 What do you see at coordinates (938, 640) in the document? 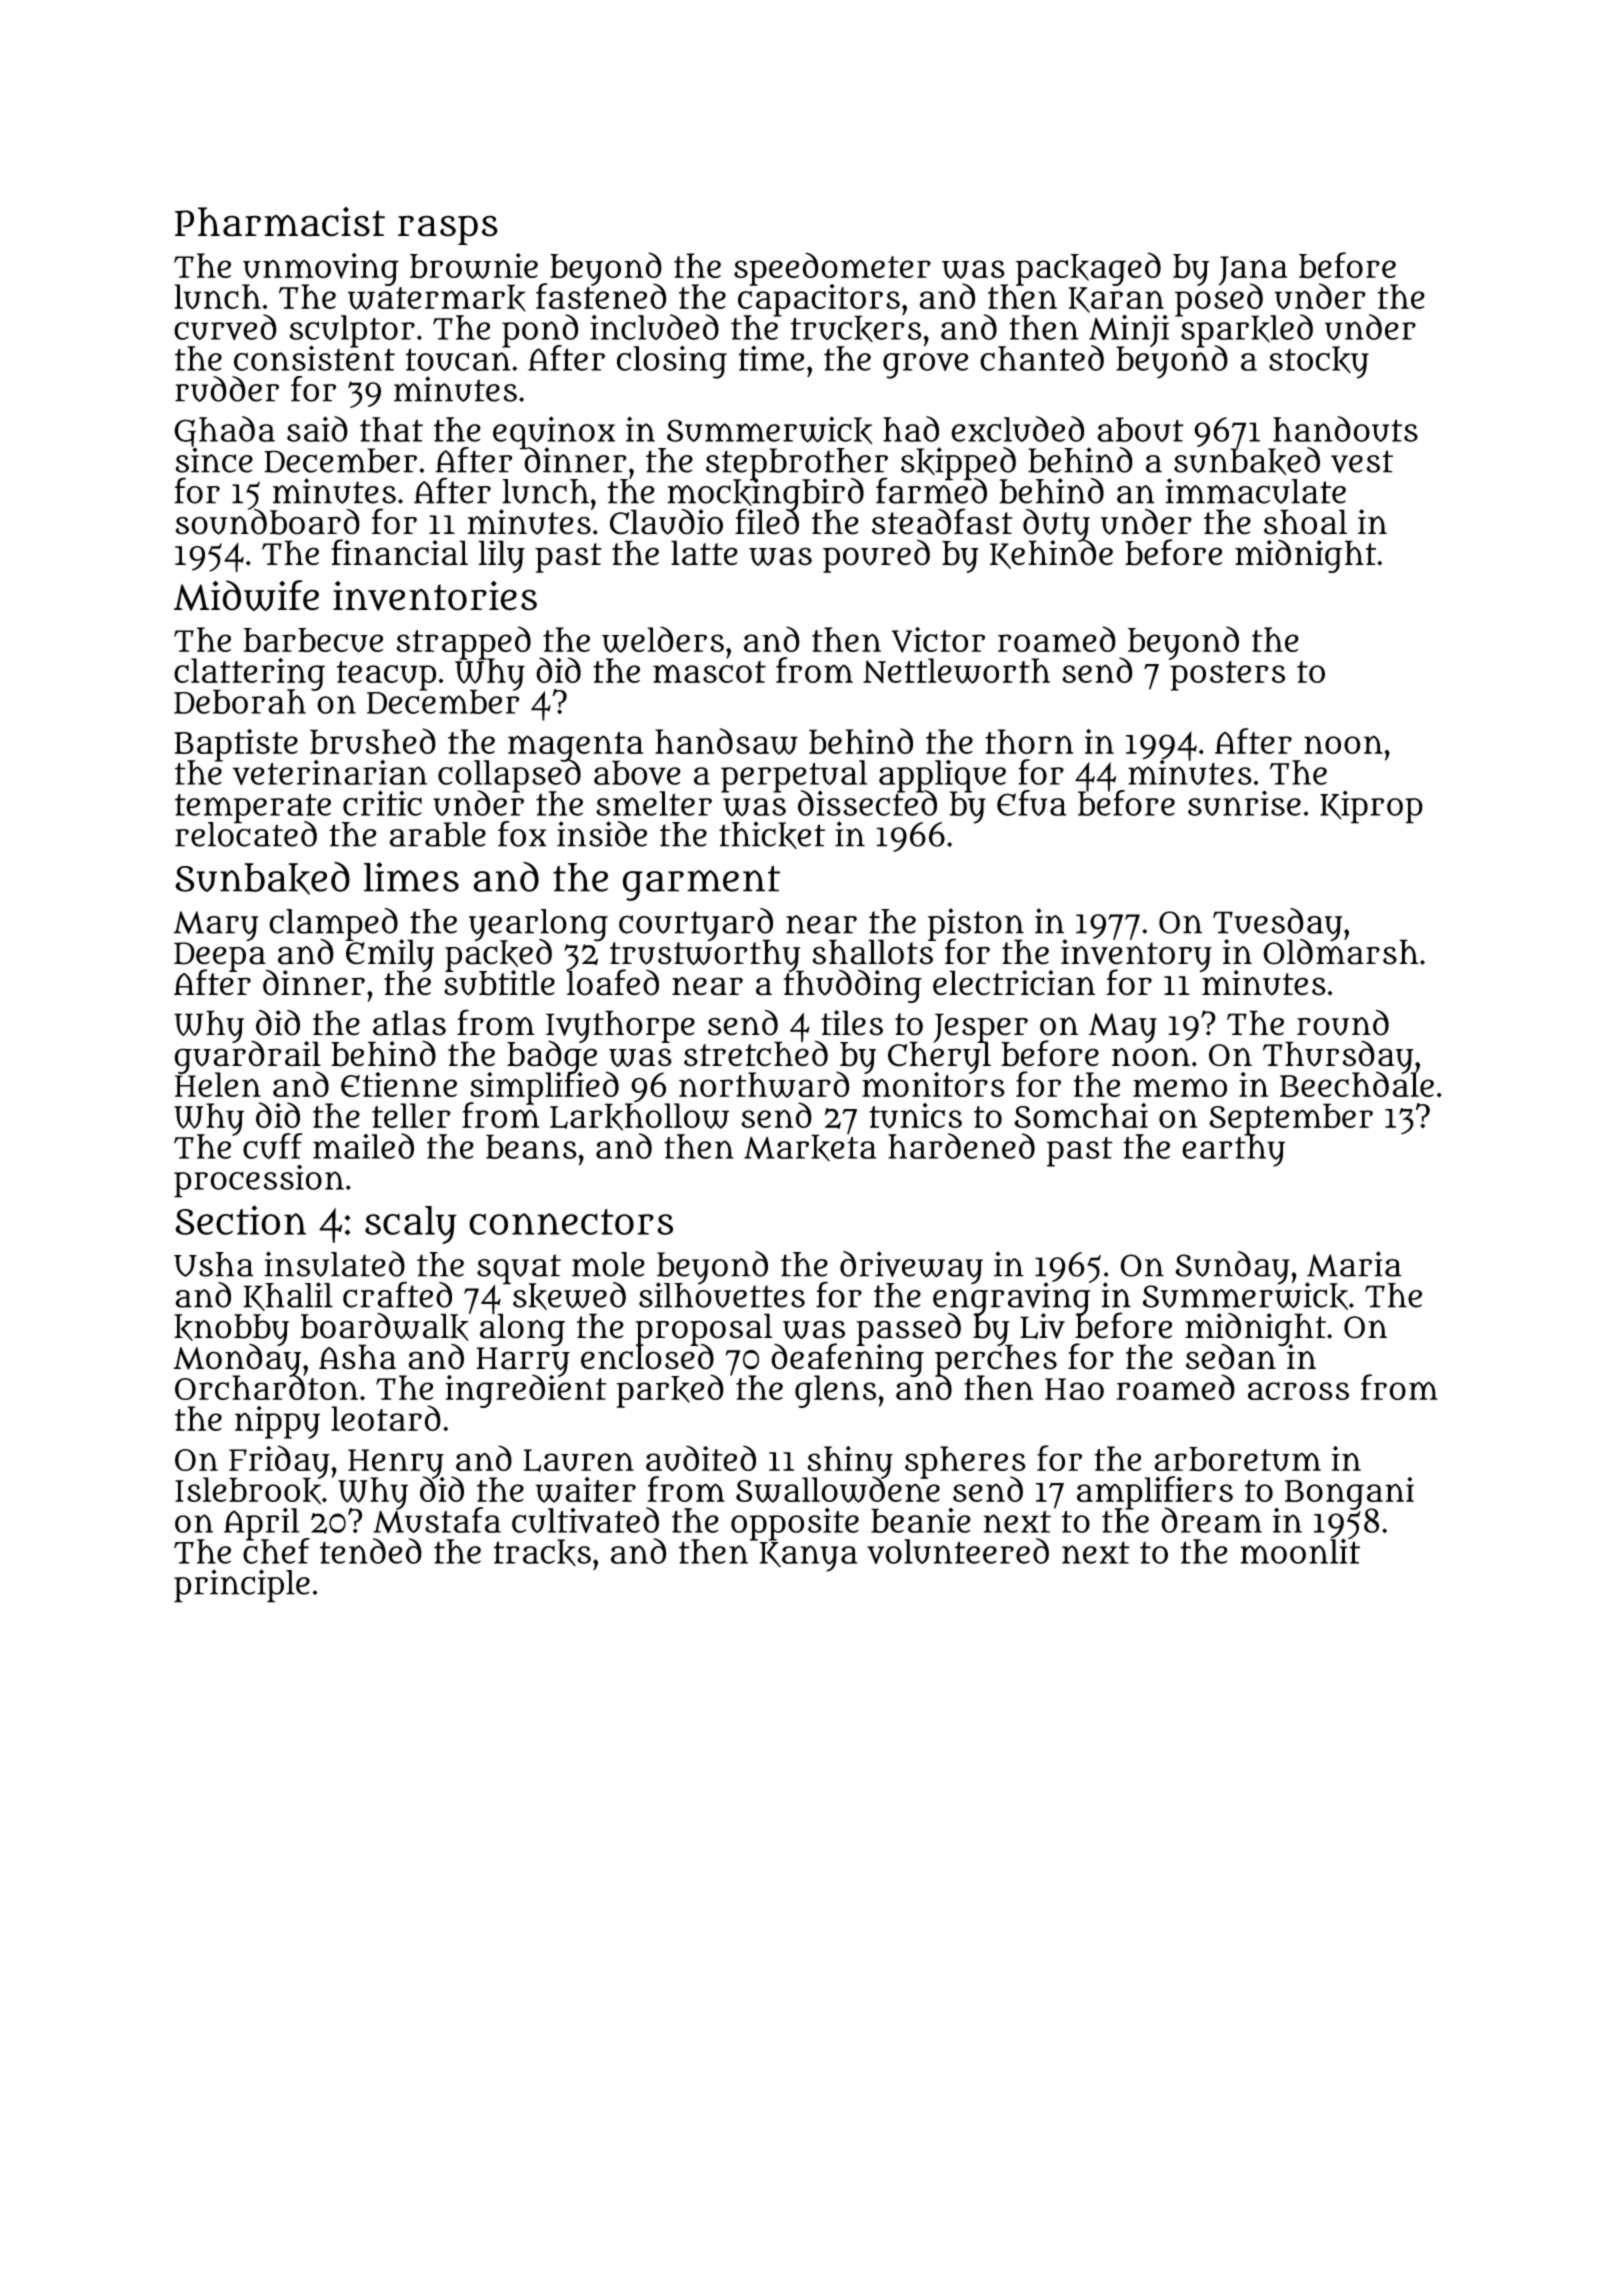
I see `Victor` at bounding box center [938, 640].
